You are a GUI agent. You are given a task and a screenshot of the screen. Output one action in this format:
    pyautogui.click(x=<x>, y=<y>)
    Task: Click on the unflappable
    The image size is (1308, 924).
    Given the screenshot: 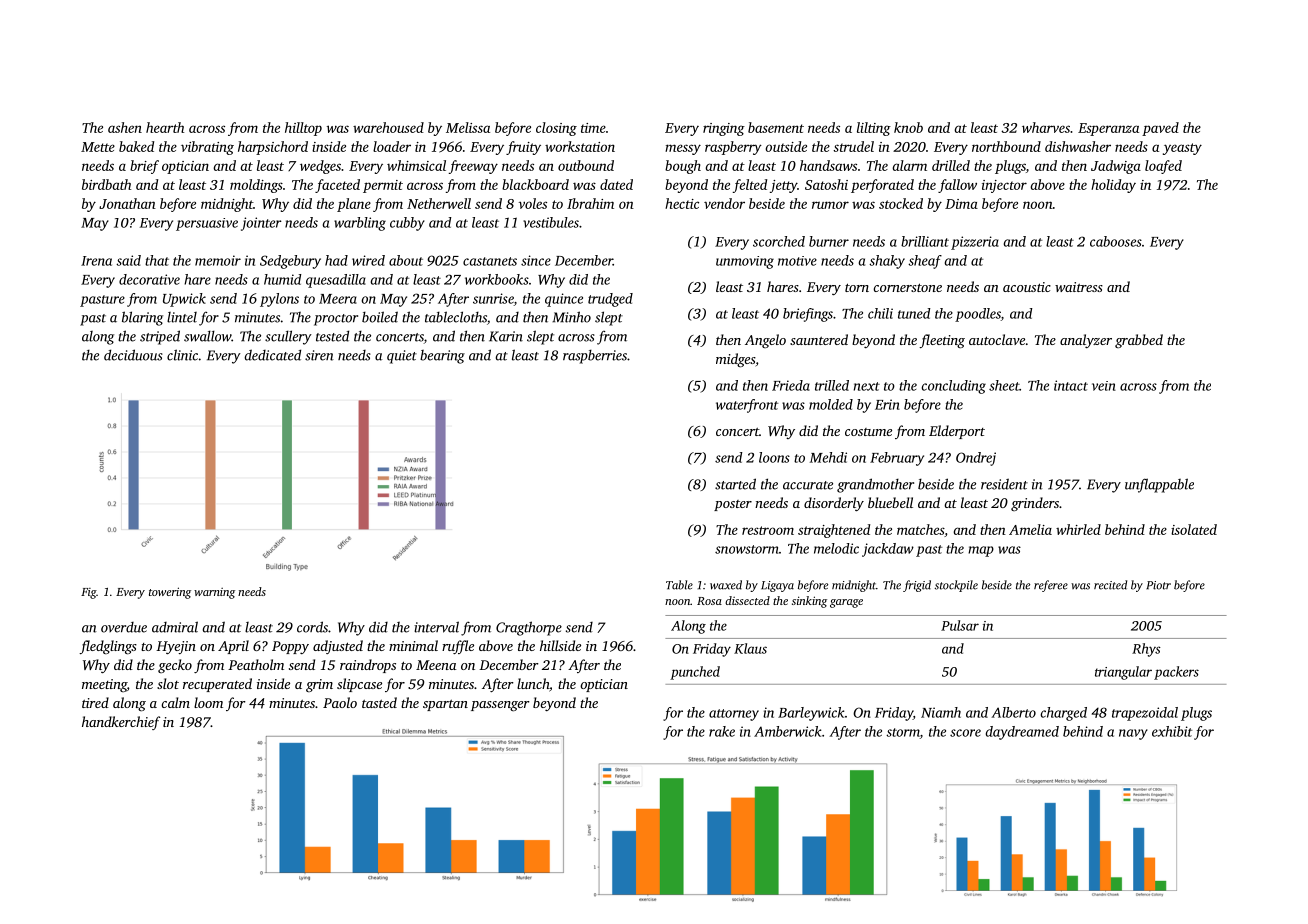 What is the action you would take?
    pyautogui.click(x=1159, y=485)
